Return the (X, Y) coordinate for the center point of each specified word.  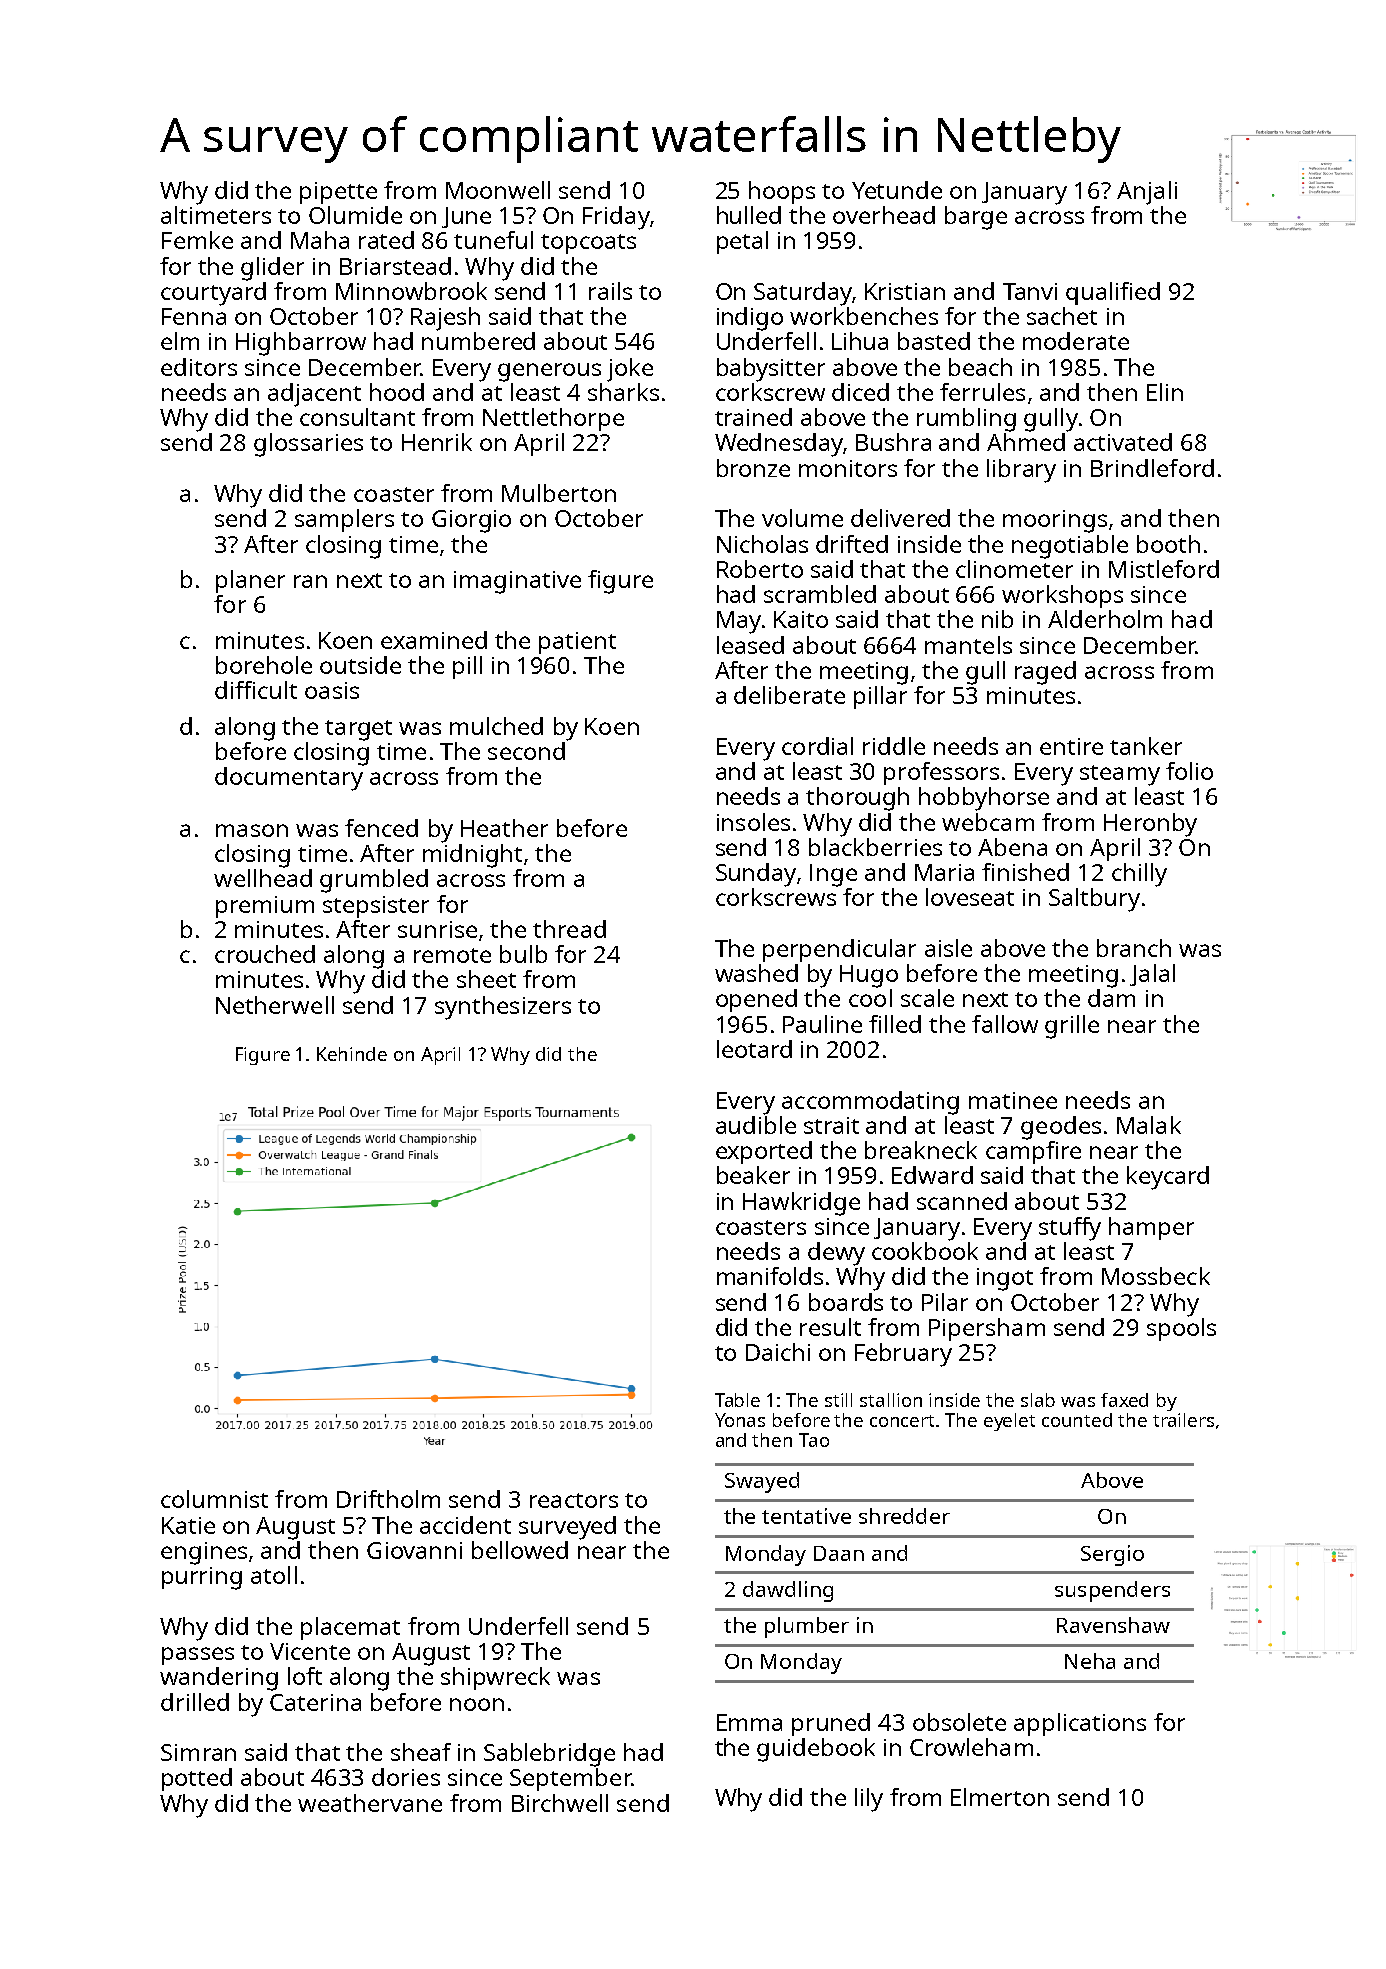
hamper (1151, 1228)
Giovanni (414, 1550)
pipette (338, 193)
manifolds (770, 1276)
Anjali (1147, 193)
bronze (753, 468)
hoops (782, 192)
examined (434, 640)
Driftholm (388, 1499)
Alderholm (1105, 619)
